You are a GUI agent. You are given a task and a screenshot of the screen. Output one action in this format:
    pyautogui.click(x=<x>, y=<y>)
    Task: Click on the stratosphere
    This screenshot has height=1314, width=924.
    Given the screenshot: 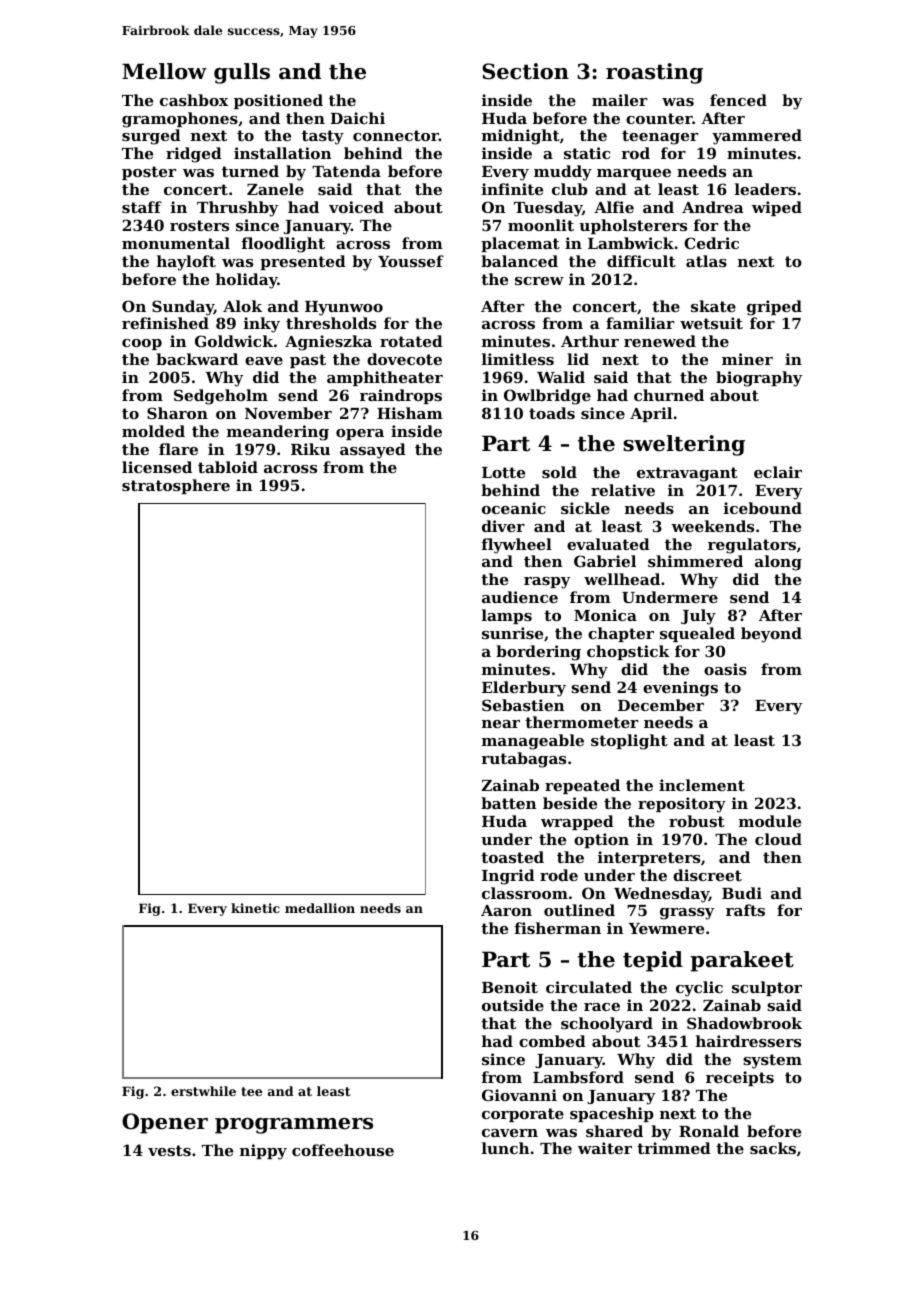 What is the action you would take?
    pyautogui.click(x=176, y=486)
